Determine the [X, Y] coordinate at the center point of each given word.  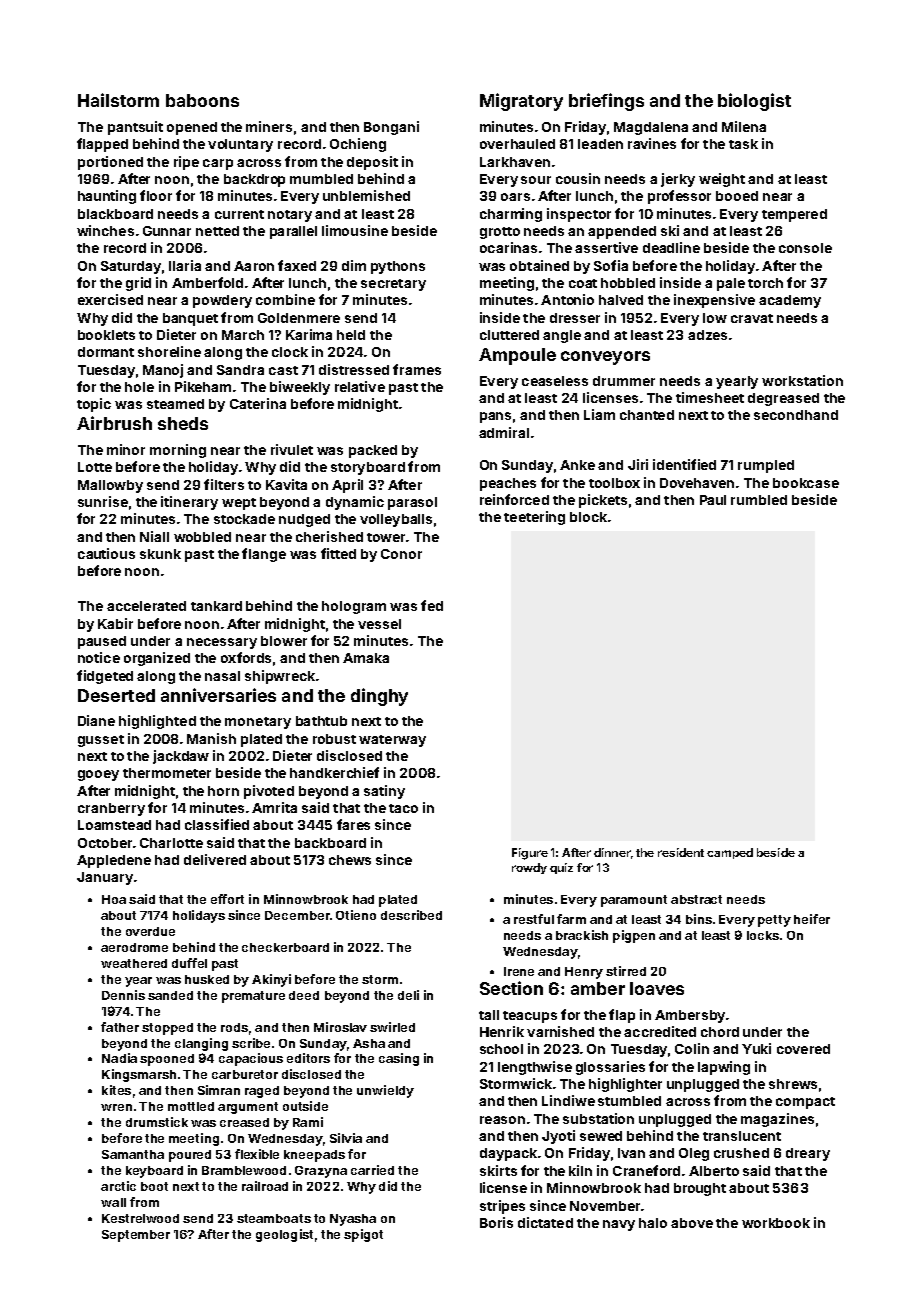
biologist [754, 102]
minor [126, 449]
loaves [657, 988]
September [136, 1236]
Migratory [521, 102]
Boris [496, 1222]
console [805, 248]
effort [227, 899]
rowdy [529, 868]
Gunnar [167, 231]
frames [417, 369]
